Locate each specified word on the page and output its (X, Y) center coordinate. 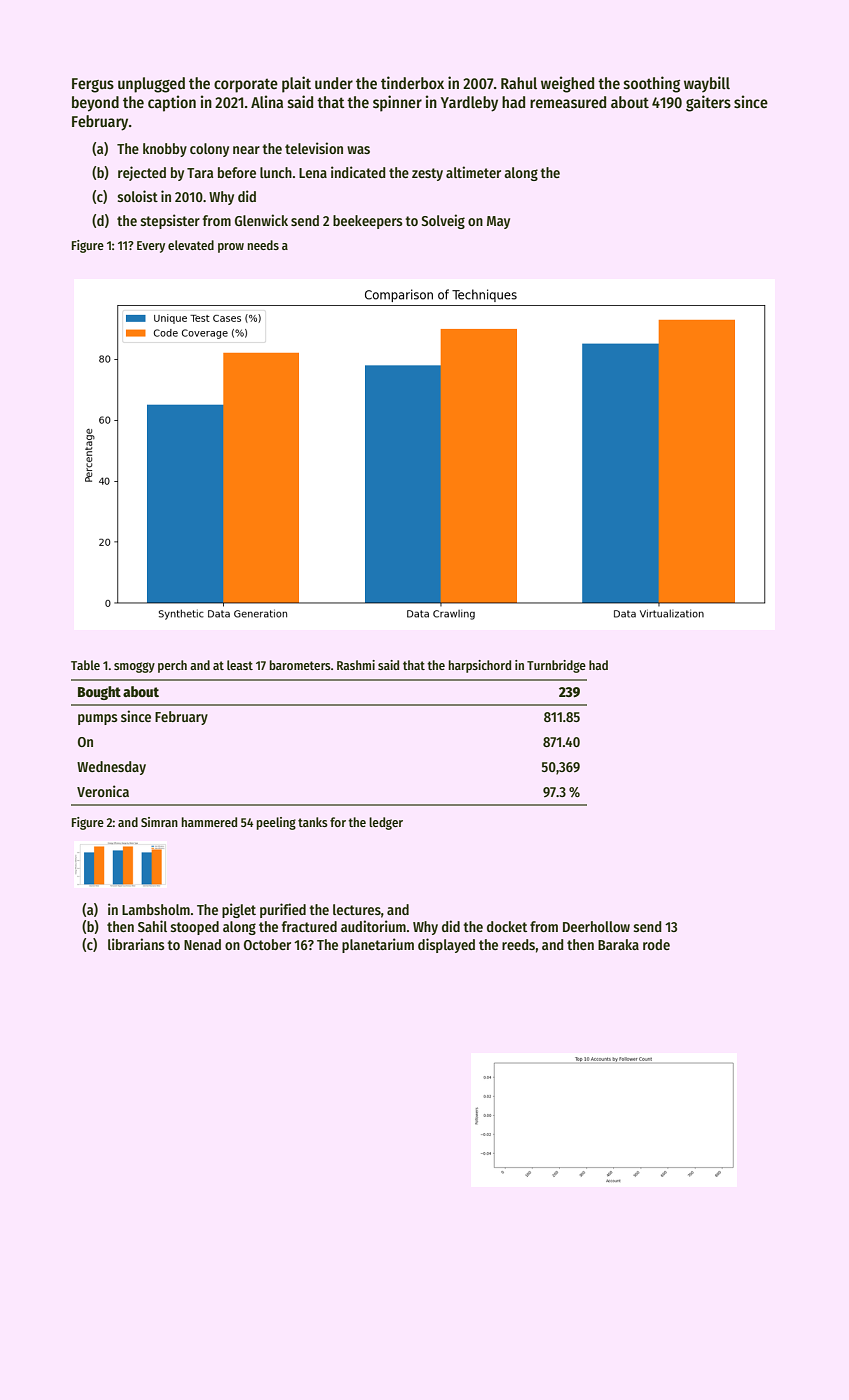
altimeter (473, 172)
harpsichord (479, 666)
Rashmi (356, 665)
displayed (446, 945)
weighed (567, 84)
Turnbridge (556, 666)
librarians (136, 944)
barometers (300, 665)
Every (151, 247)
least (240, 665)
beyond (95, 104)
